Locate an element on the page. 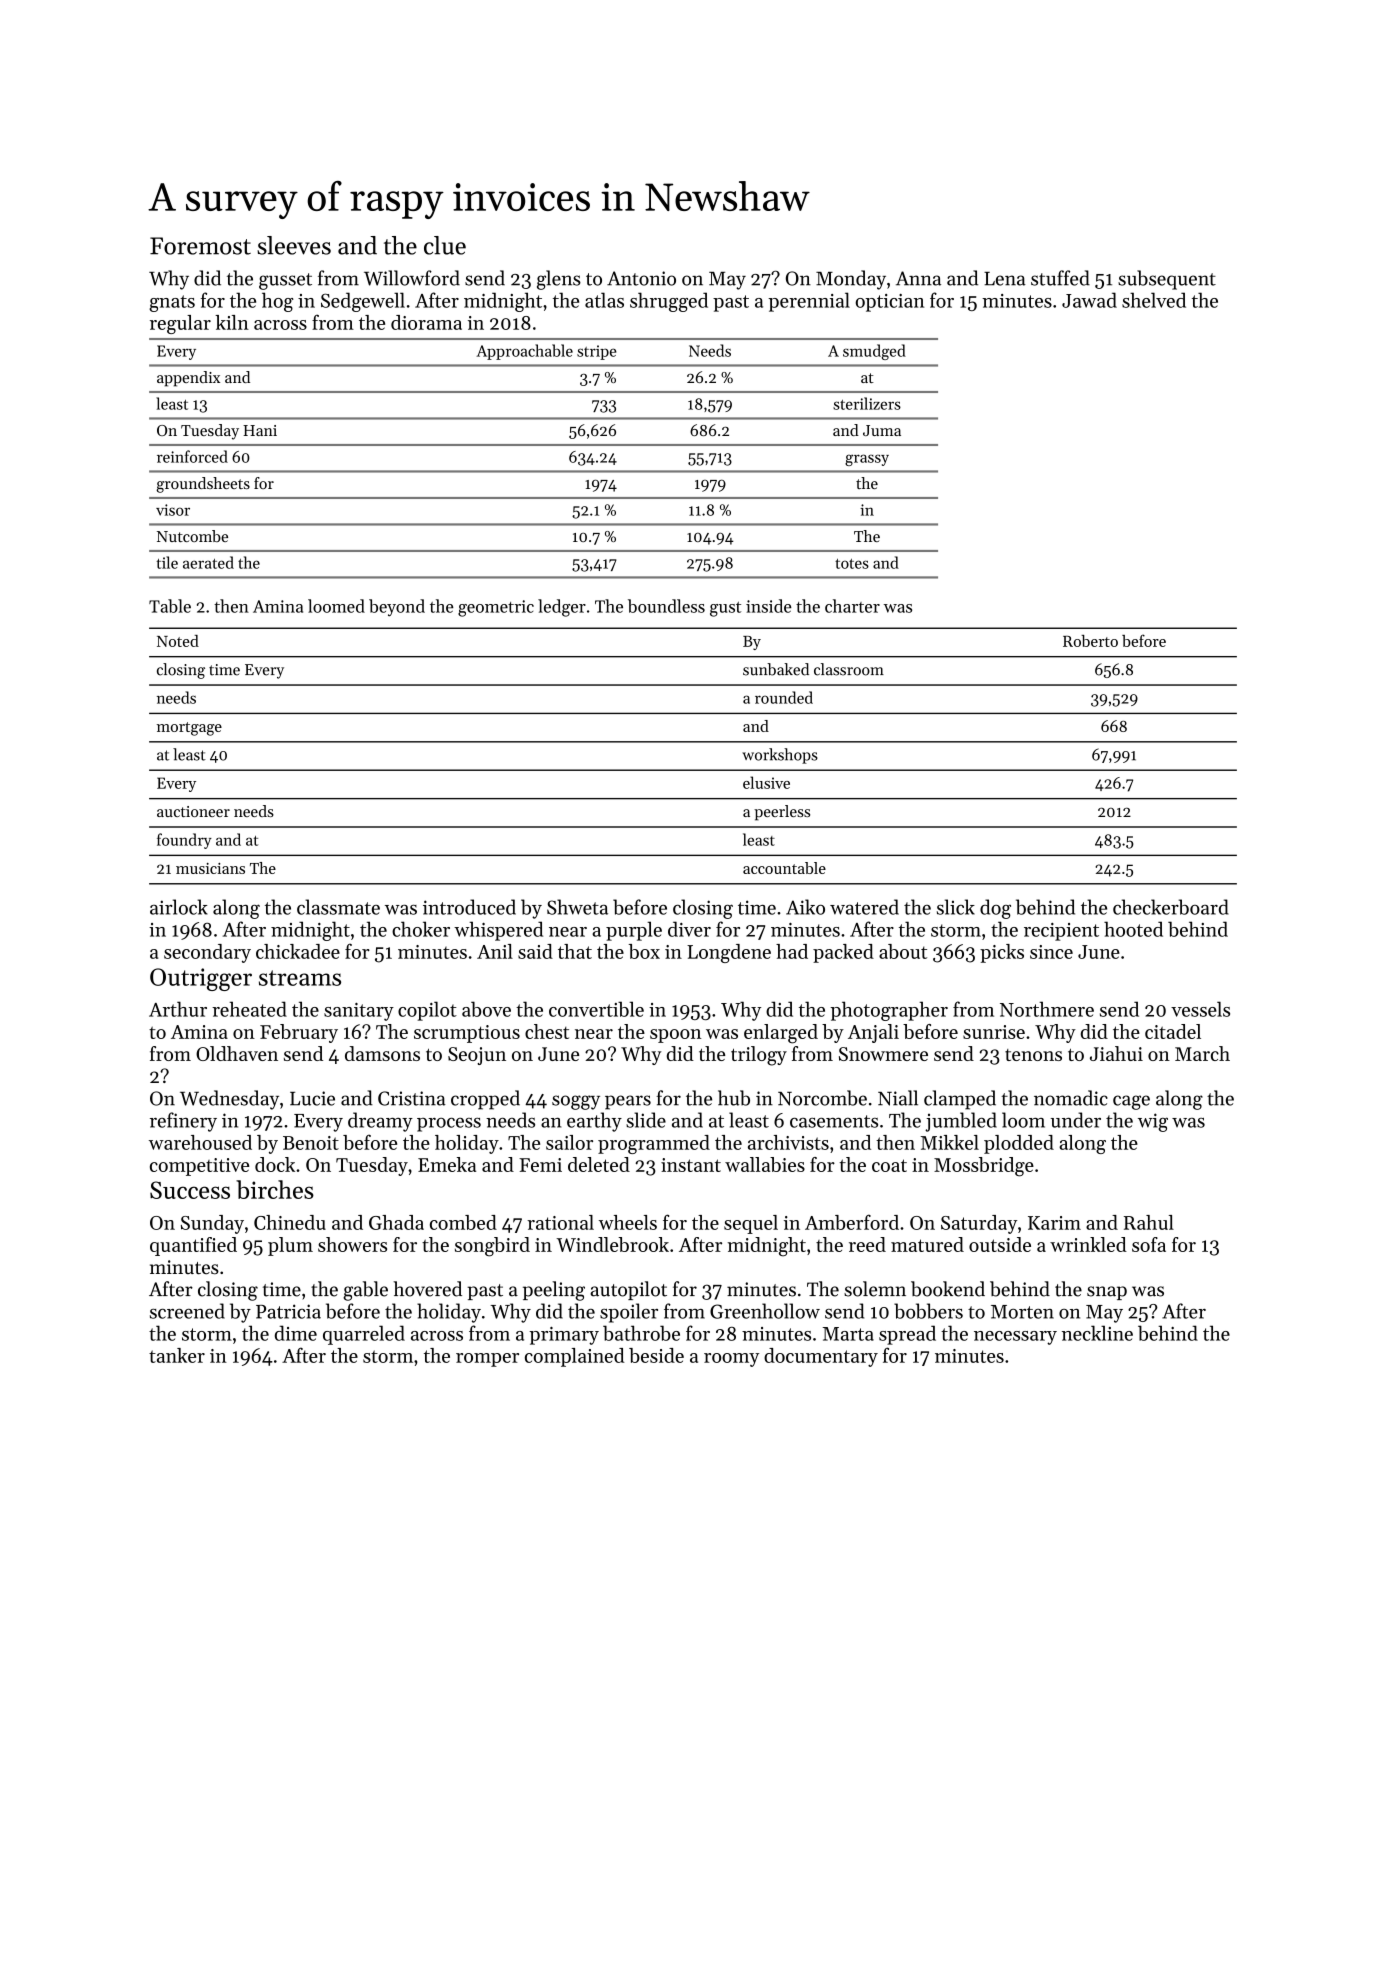 The width and height of the document is (1386, 1969). dock is located at coordinates (275, 1164).
